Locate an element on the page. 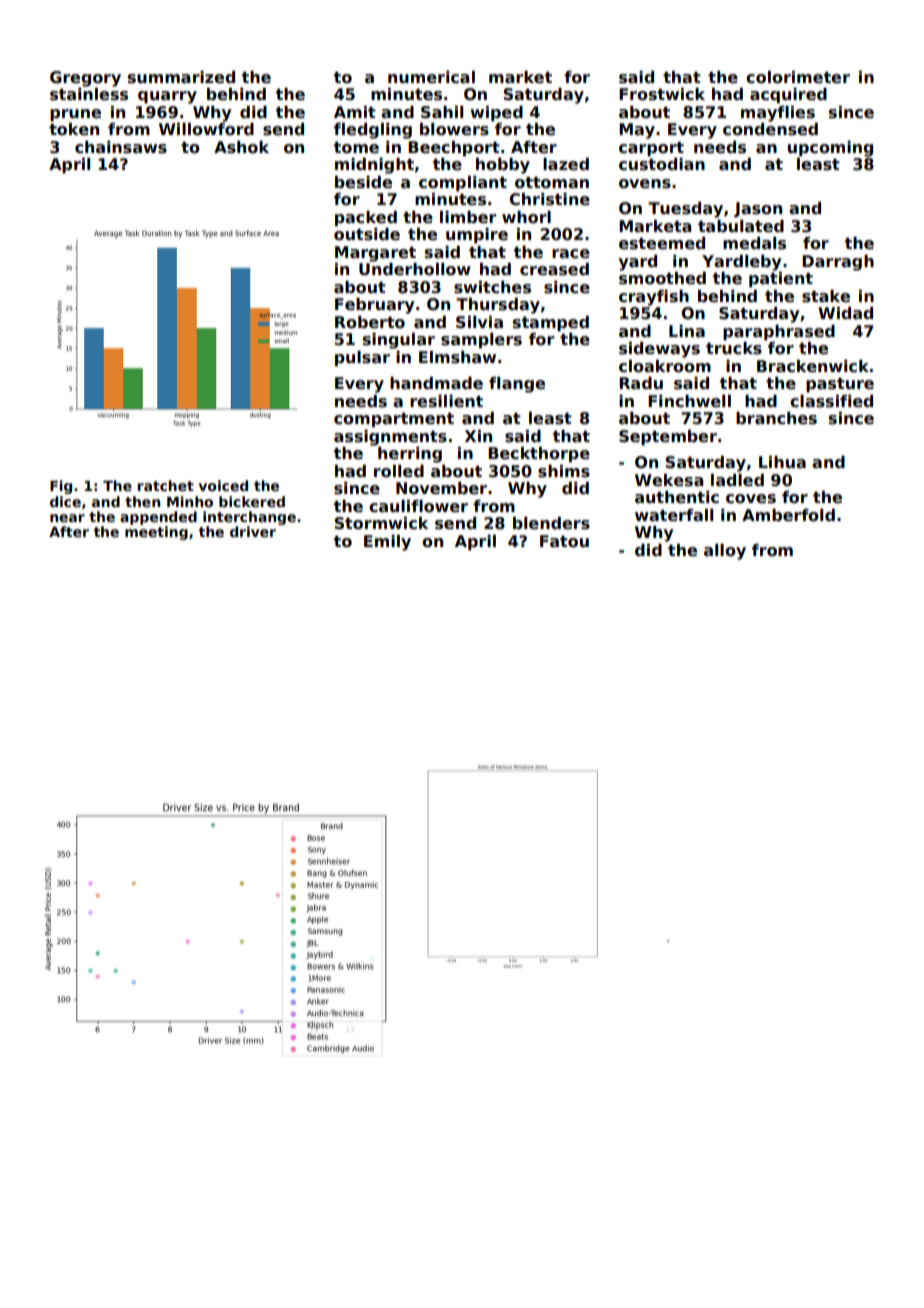 The height and width of the image is (1308, 924). outside is located at coordinates (367, 234).
